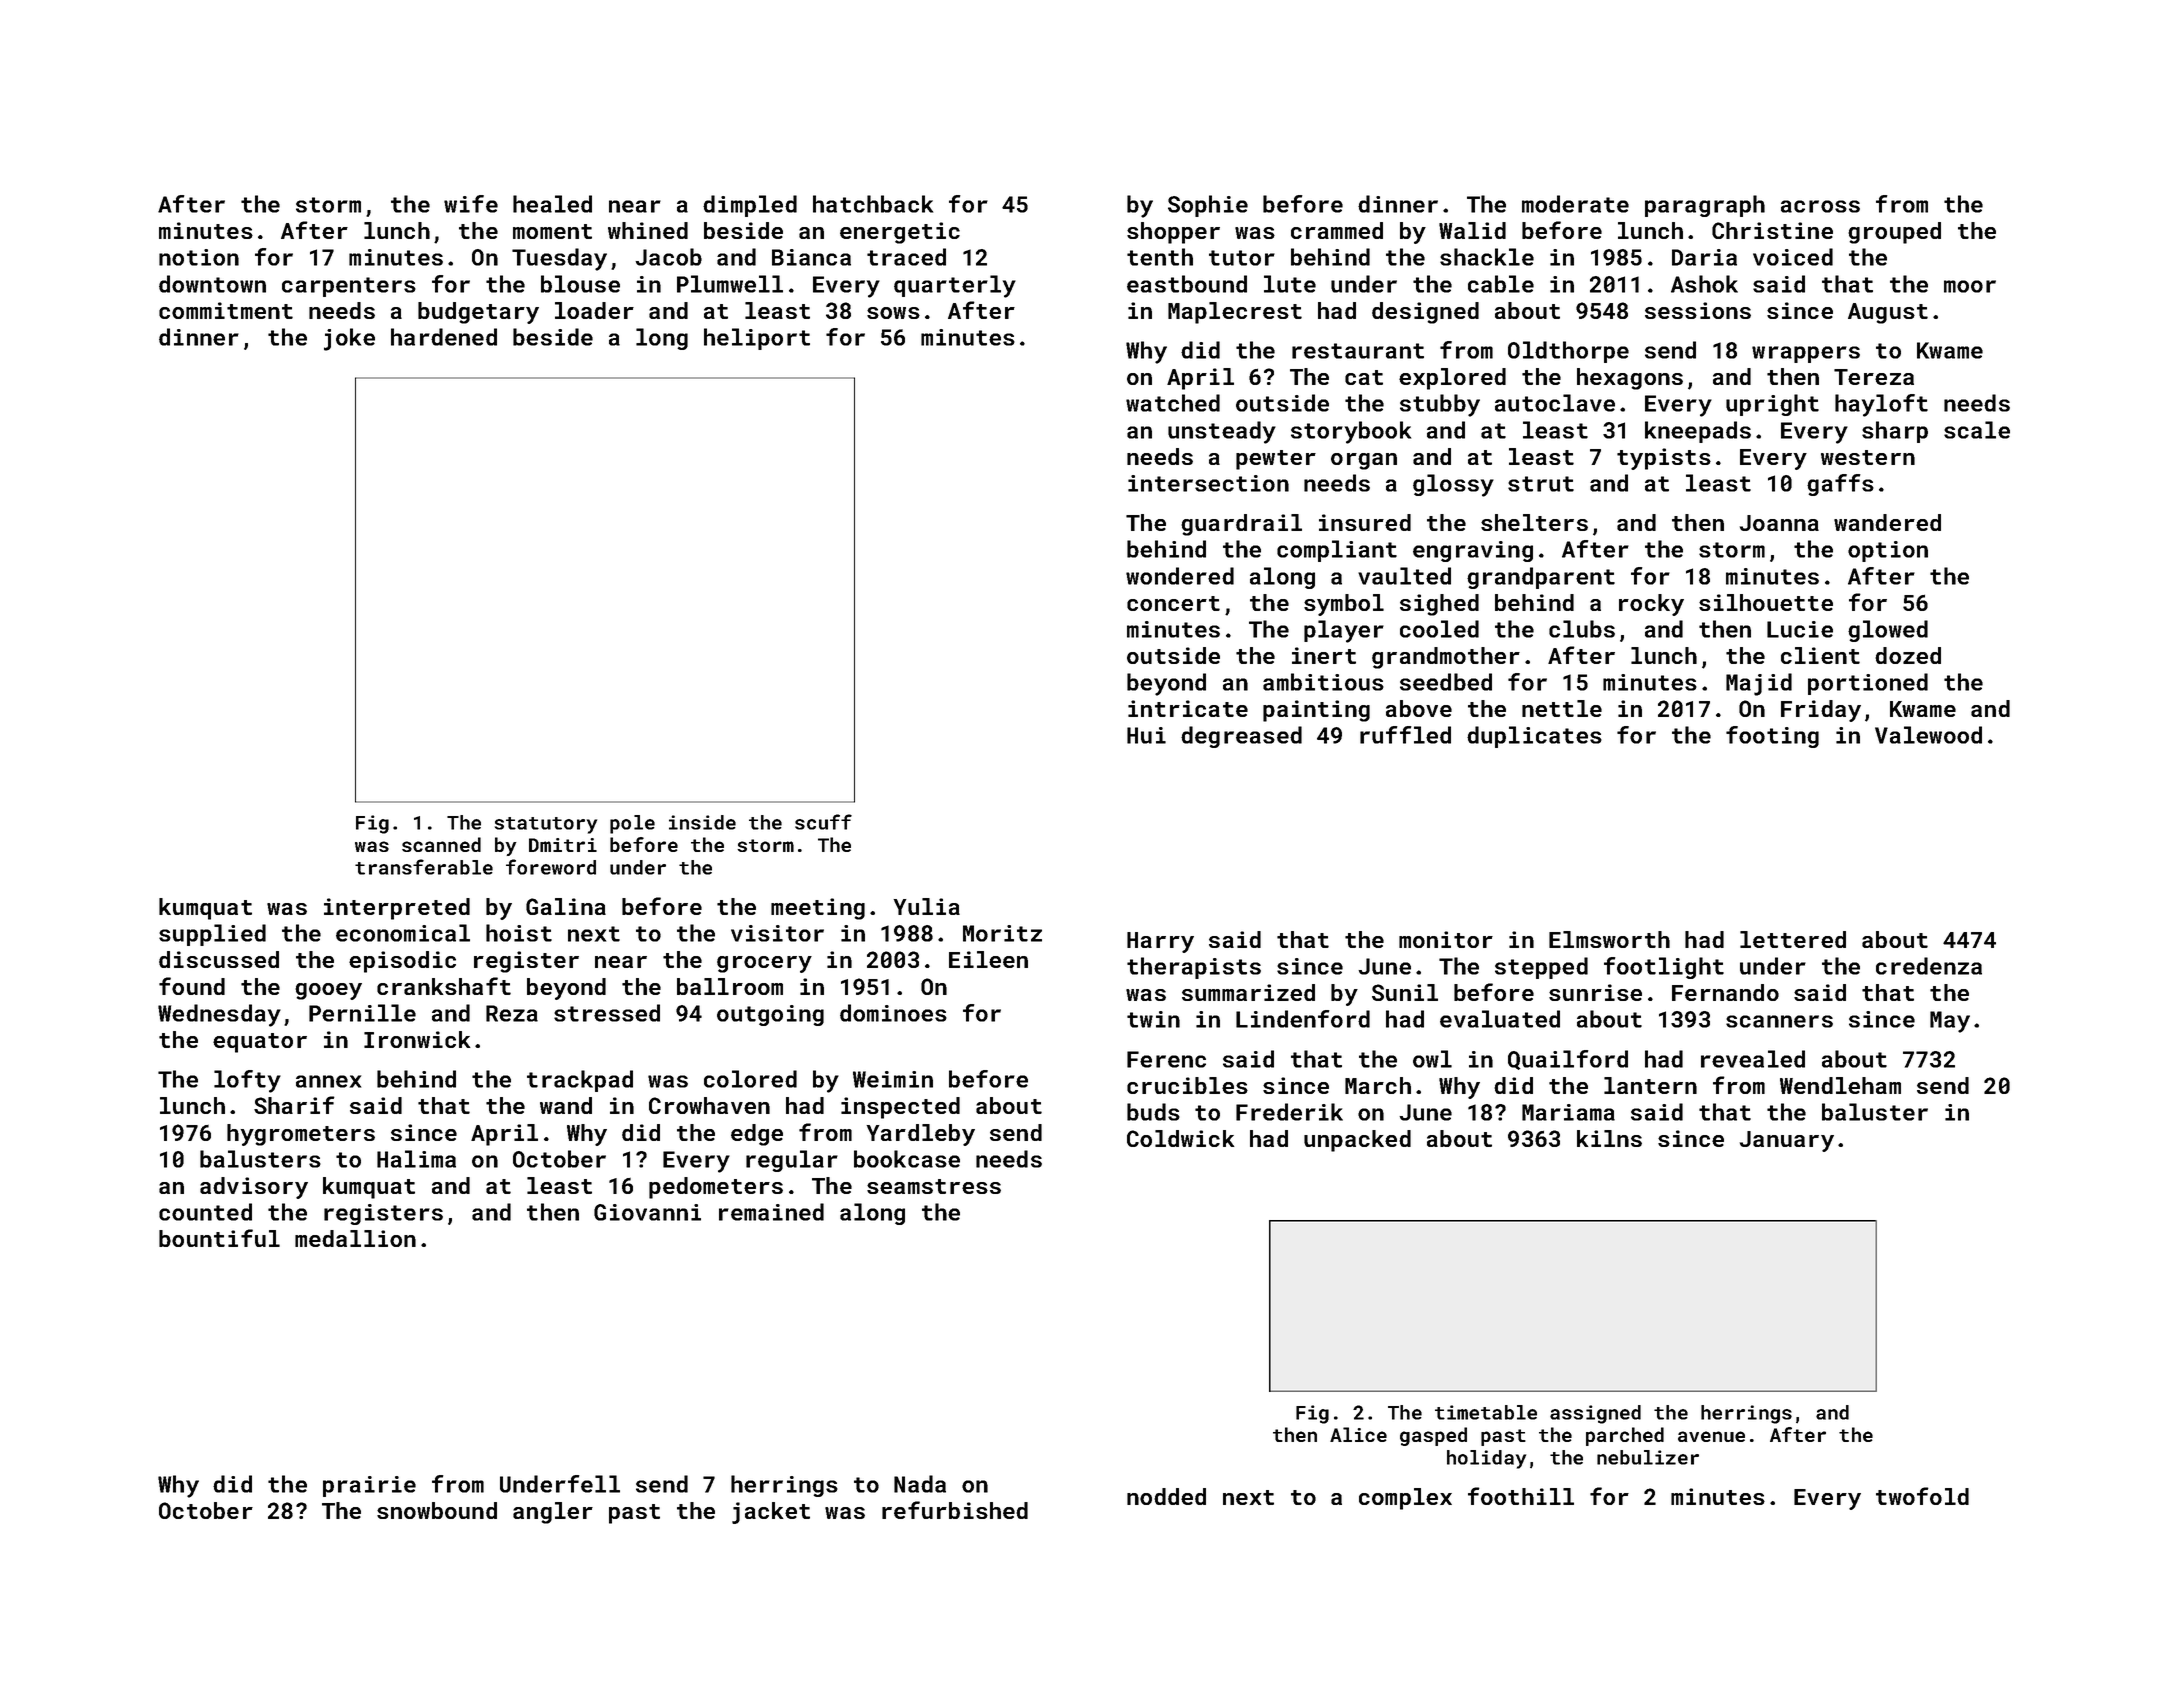 Image resolution: width=2178 pixels, height=1683 pixels. Describe the element at coordinates (1609, 1138) in the screenshot. I see `kilns` at that location.
